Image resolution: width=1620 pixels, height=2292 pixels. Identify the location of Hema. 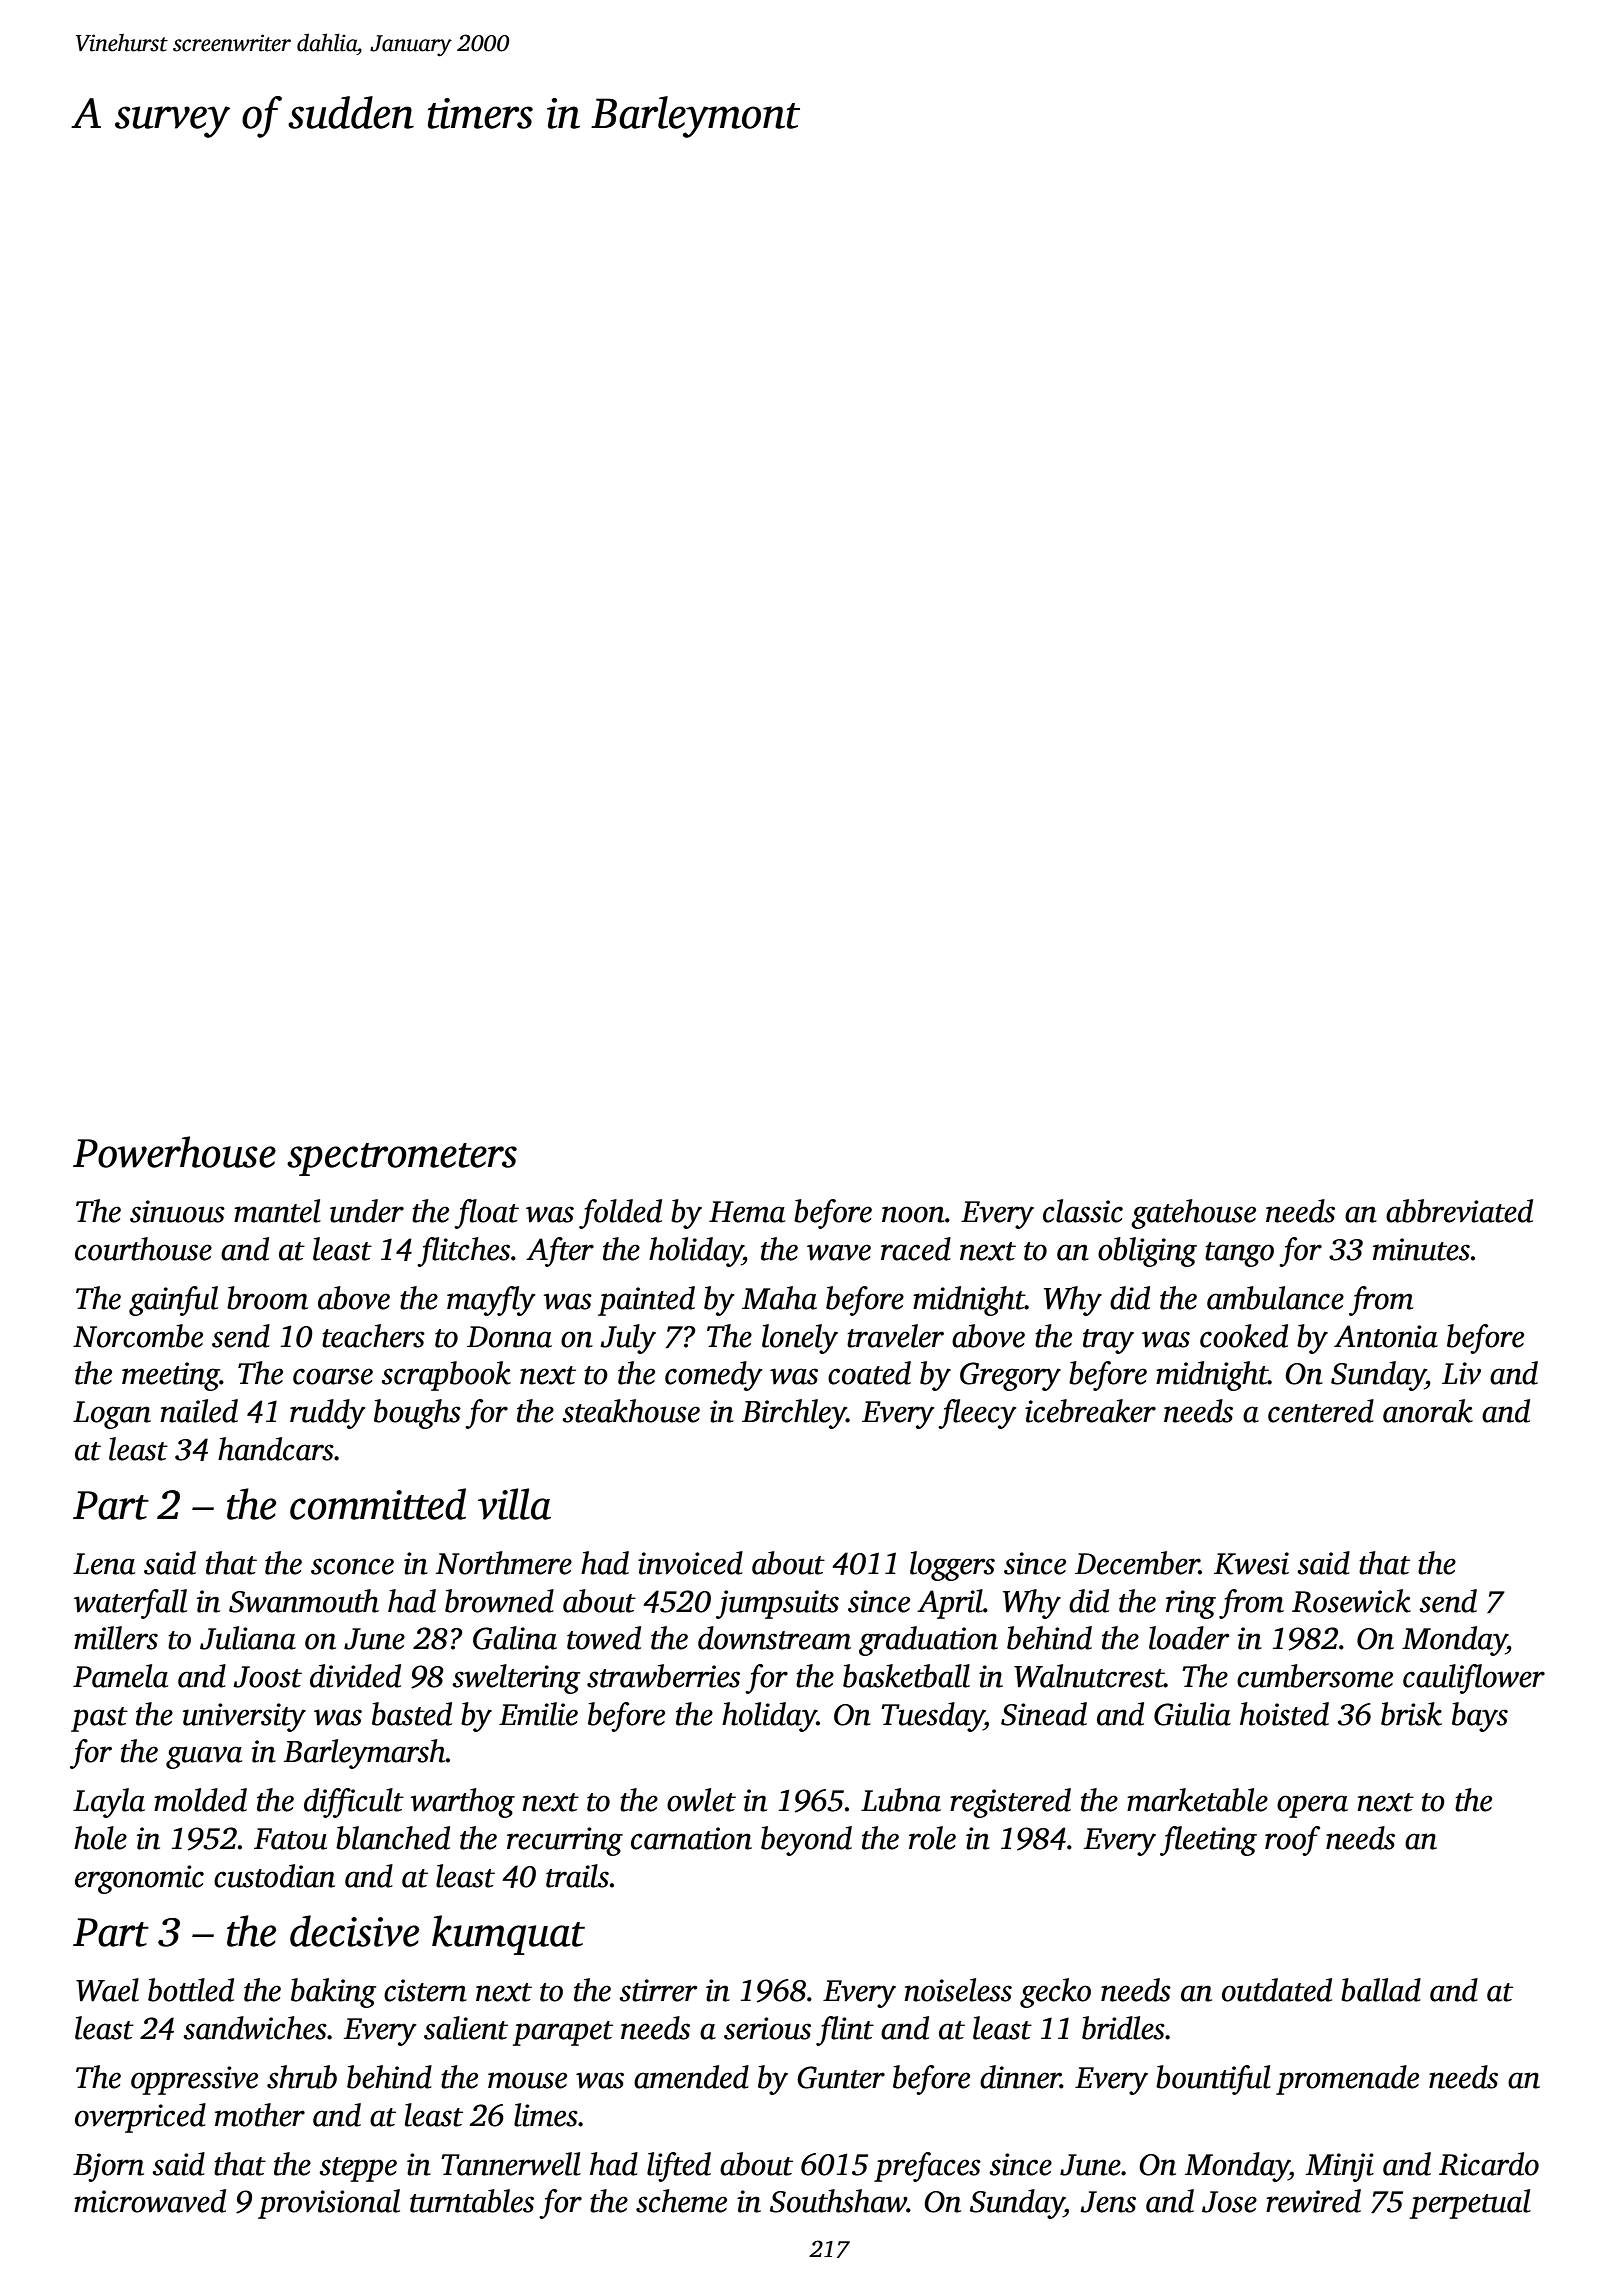
(747, 1212).
